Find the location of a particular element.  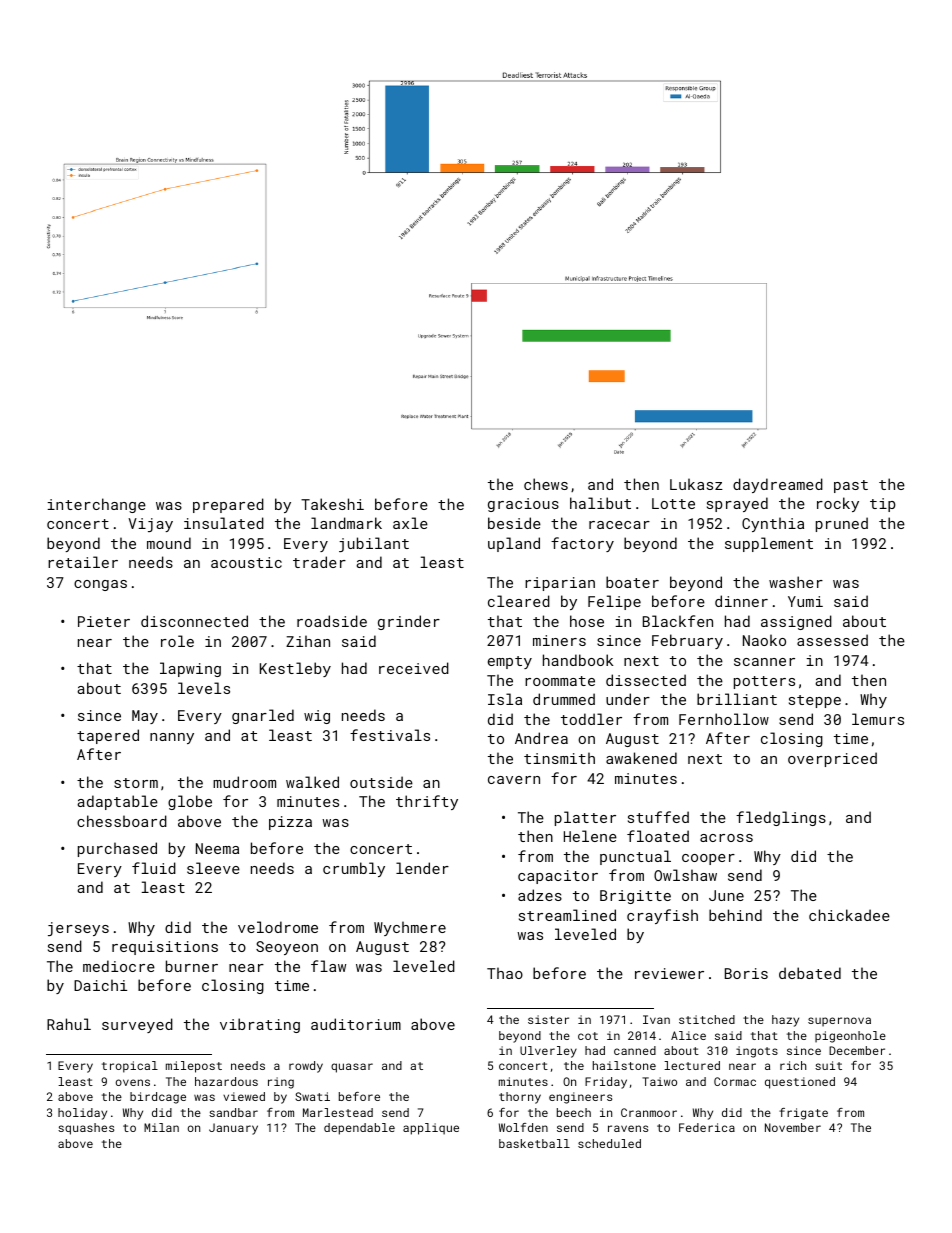

halibut is located at coordinates (600, 503).
